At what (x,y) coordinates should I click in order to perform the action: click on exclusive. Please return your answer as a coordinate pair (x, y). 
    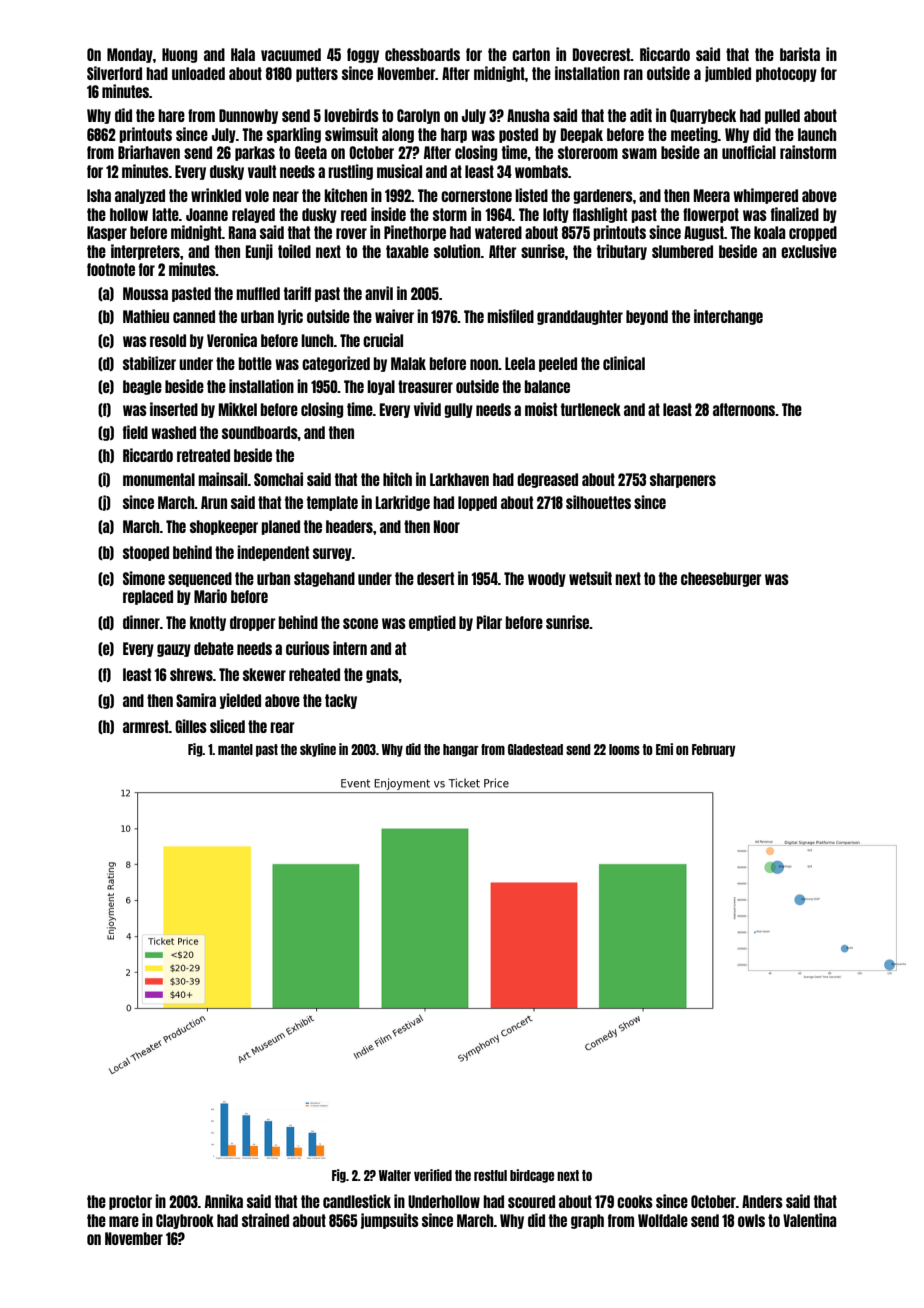
    Looking at the image, I should click on (809, 251).
